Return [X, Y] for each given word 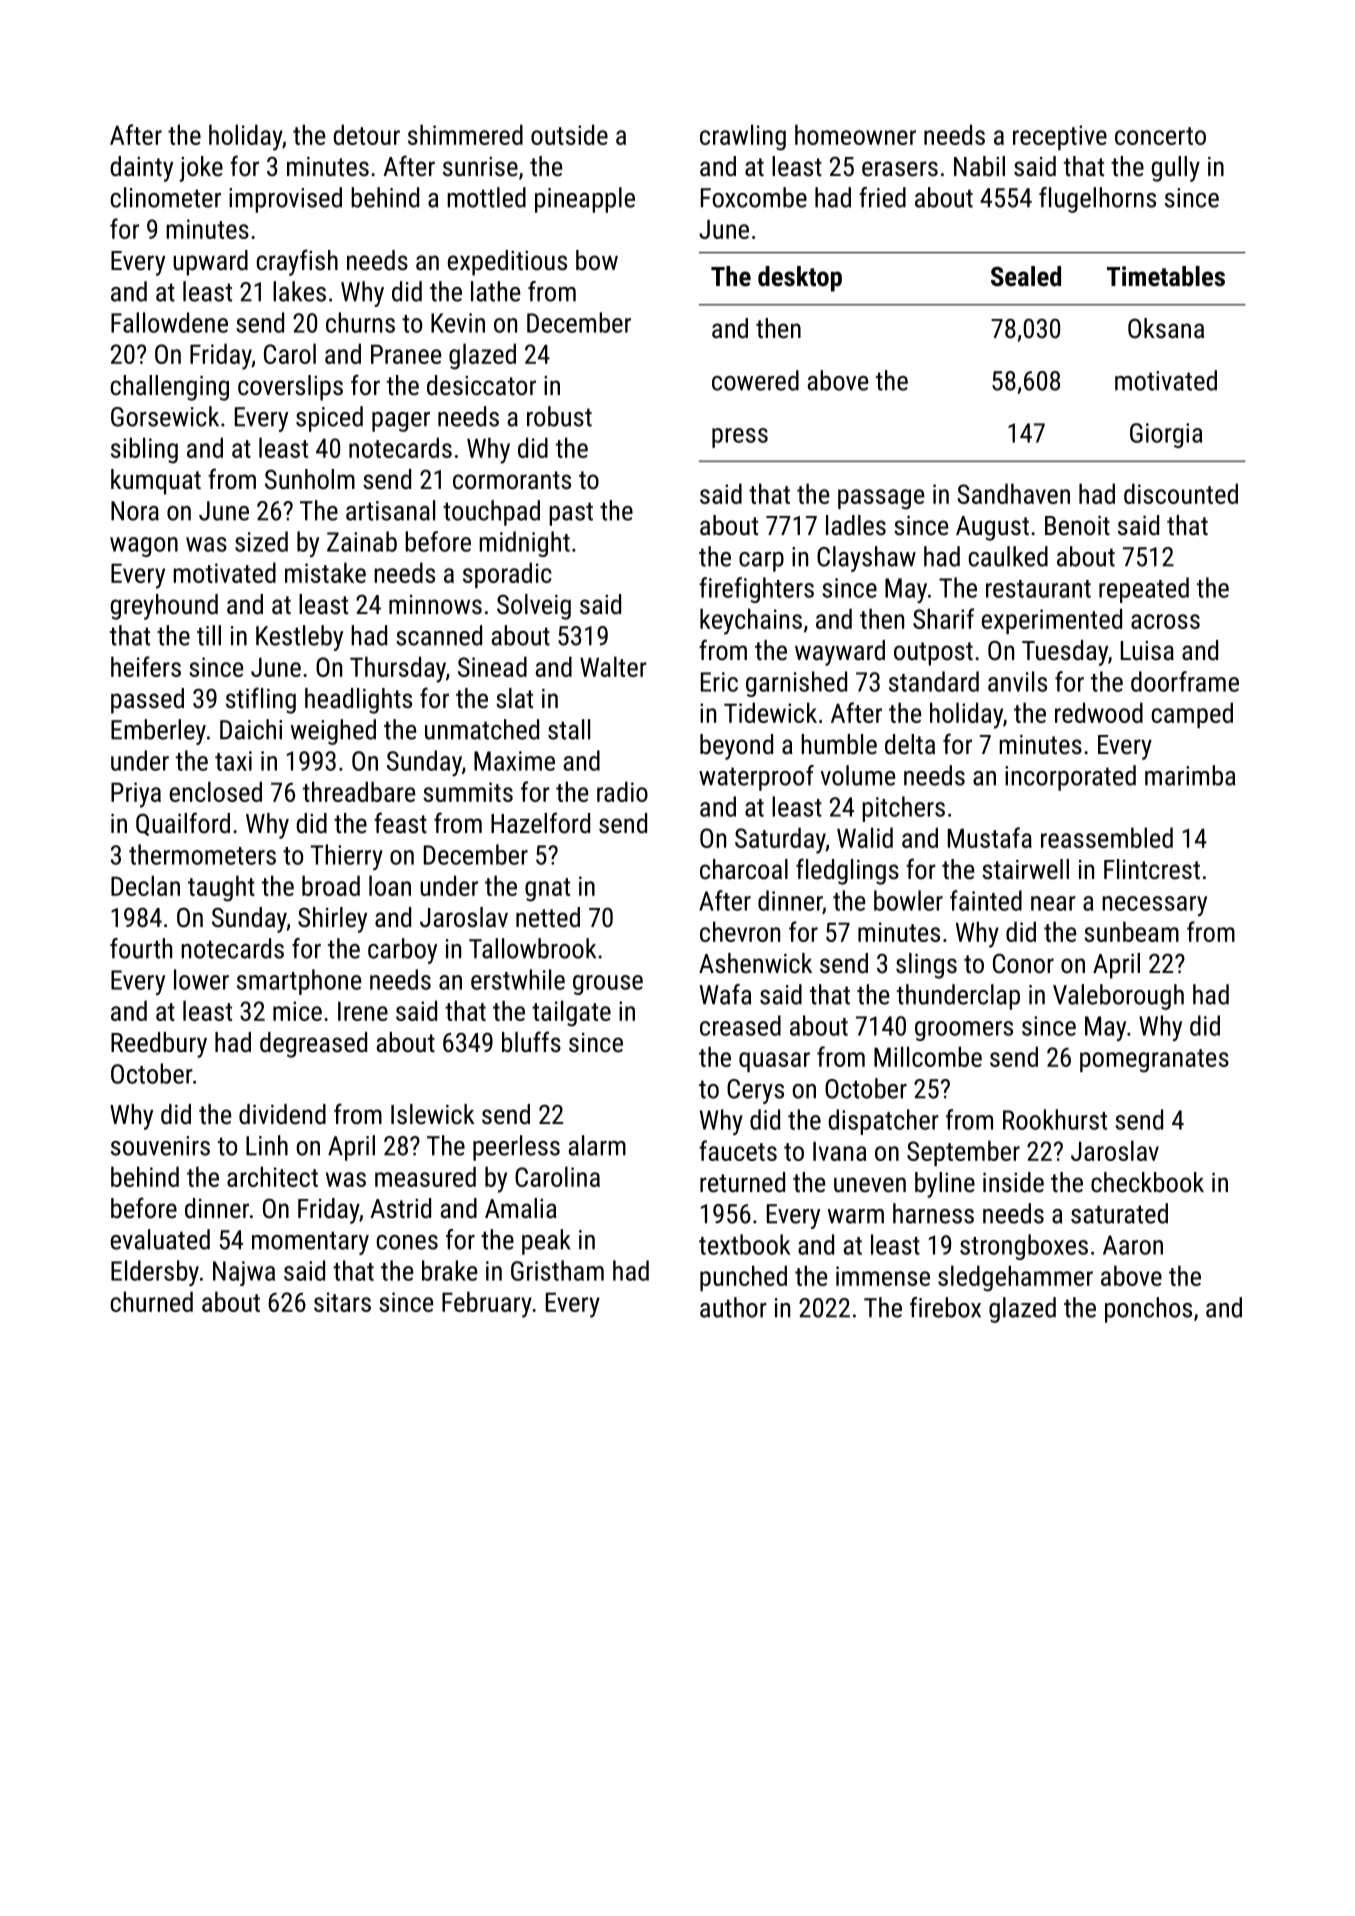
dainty [141, 169]
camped [1192, 715]
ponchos [1148, 1310]
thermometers [202, 854]
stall [569, 729]
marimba [1190, 775]
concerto [1160, 136]
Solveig [534, 607]
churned [152, 1301]
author [733, 1307]
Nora [135, 511]
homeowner [855, 134]
